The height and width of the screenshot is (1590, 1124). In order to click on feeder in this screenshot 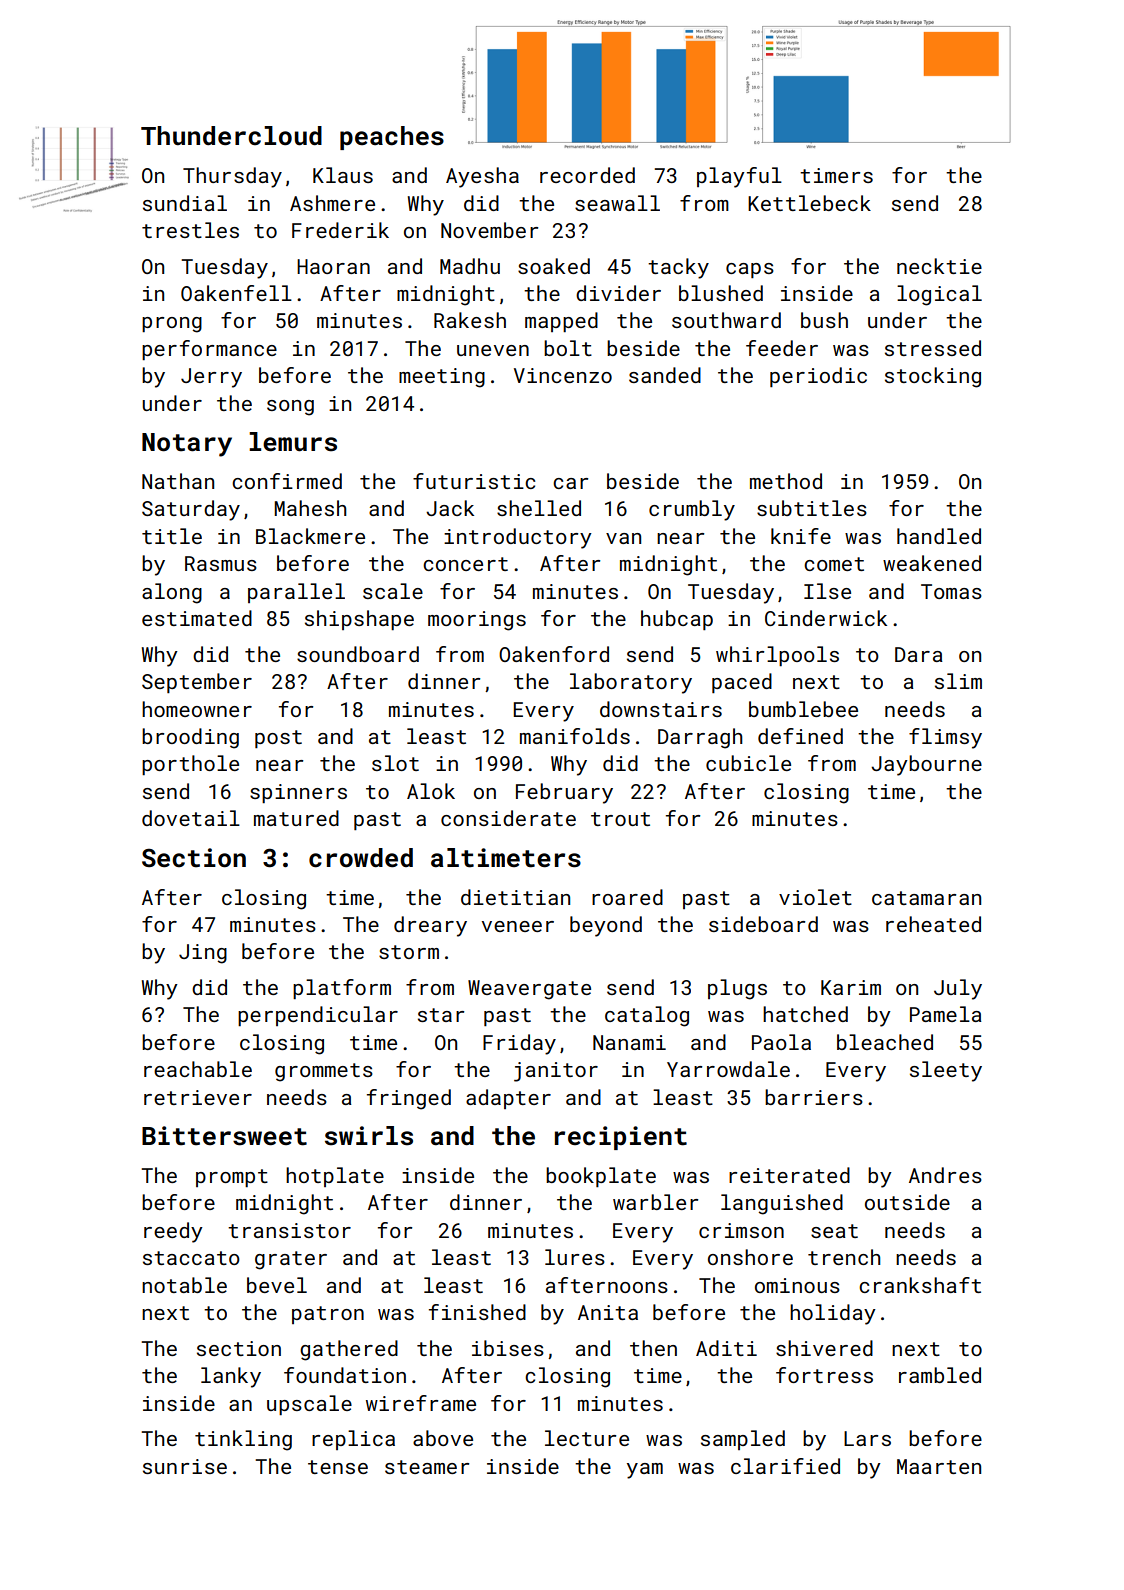, I will do `click(782, 348)`.
